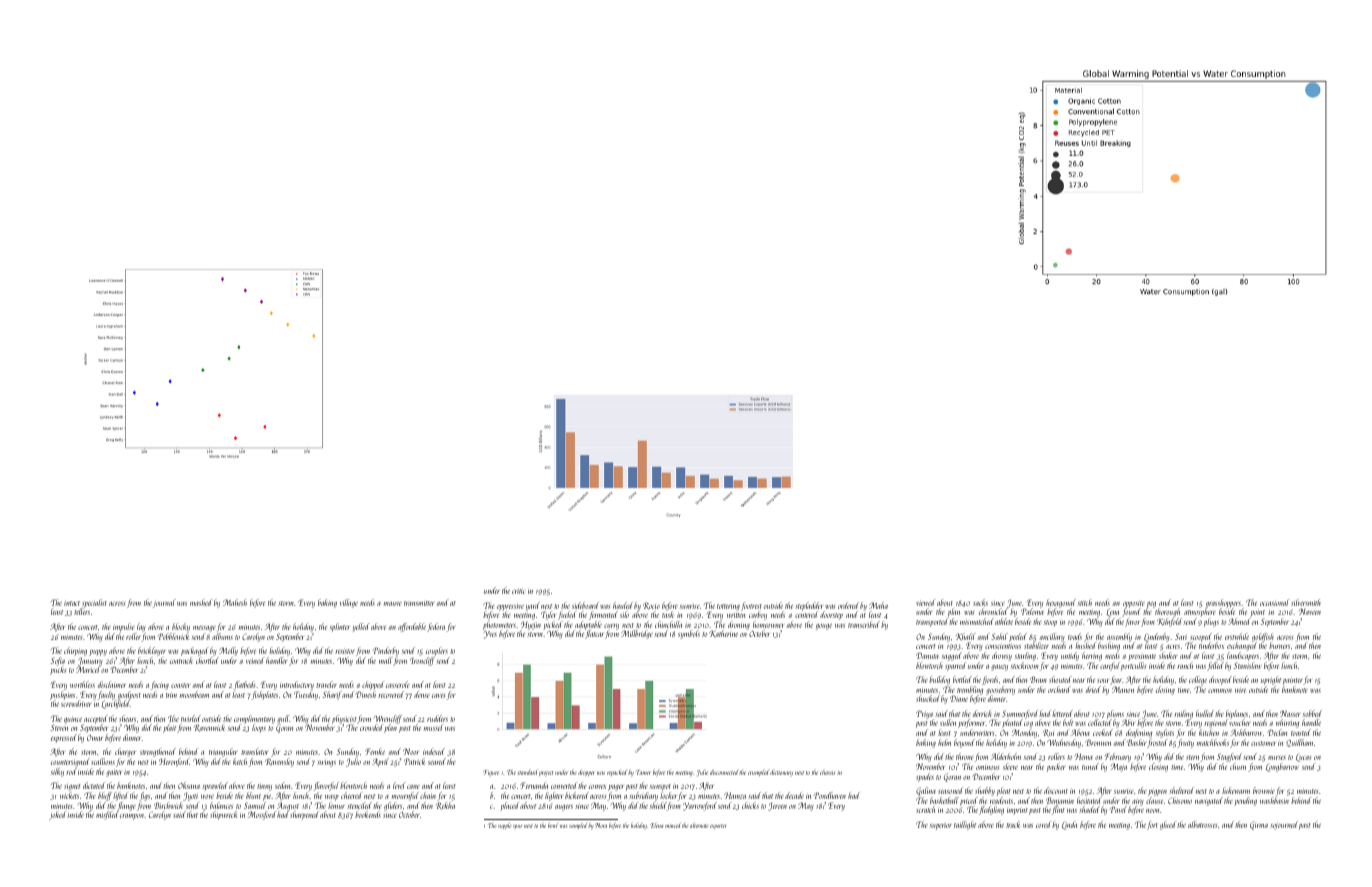 The image size is (1372, 887). I want to click on crampon, so click(132, 817).
